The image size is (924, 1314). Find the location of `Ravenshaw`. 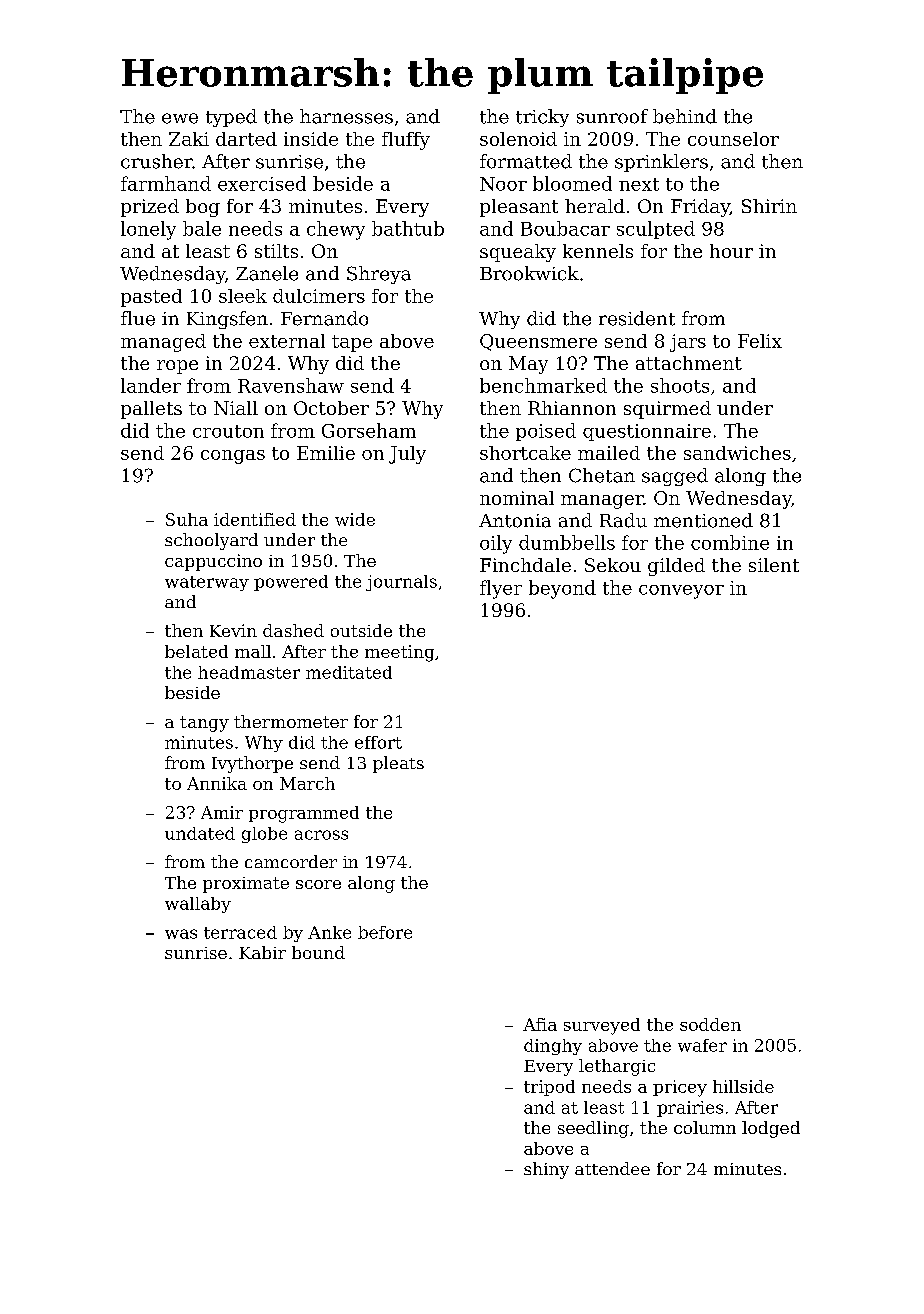

Ravenshaw is located at coordinates (291, 385).
